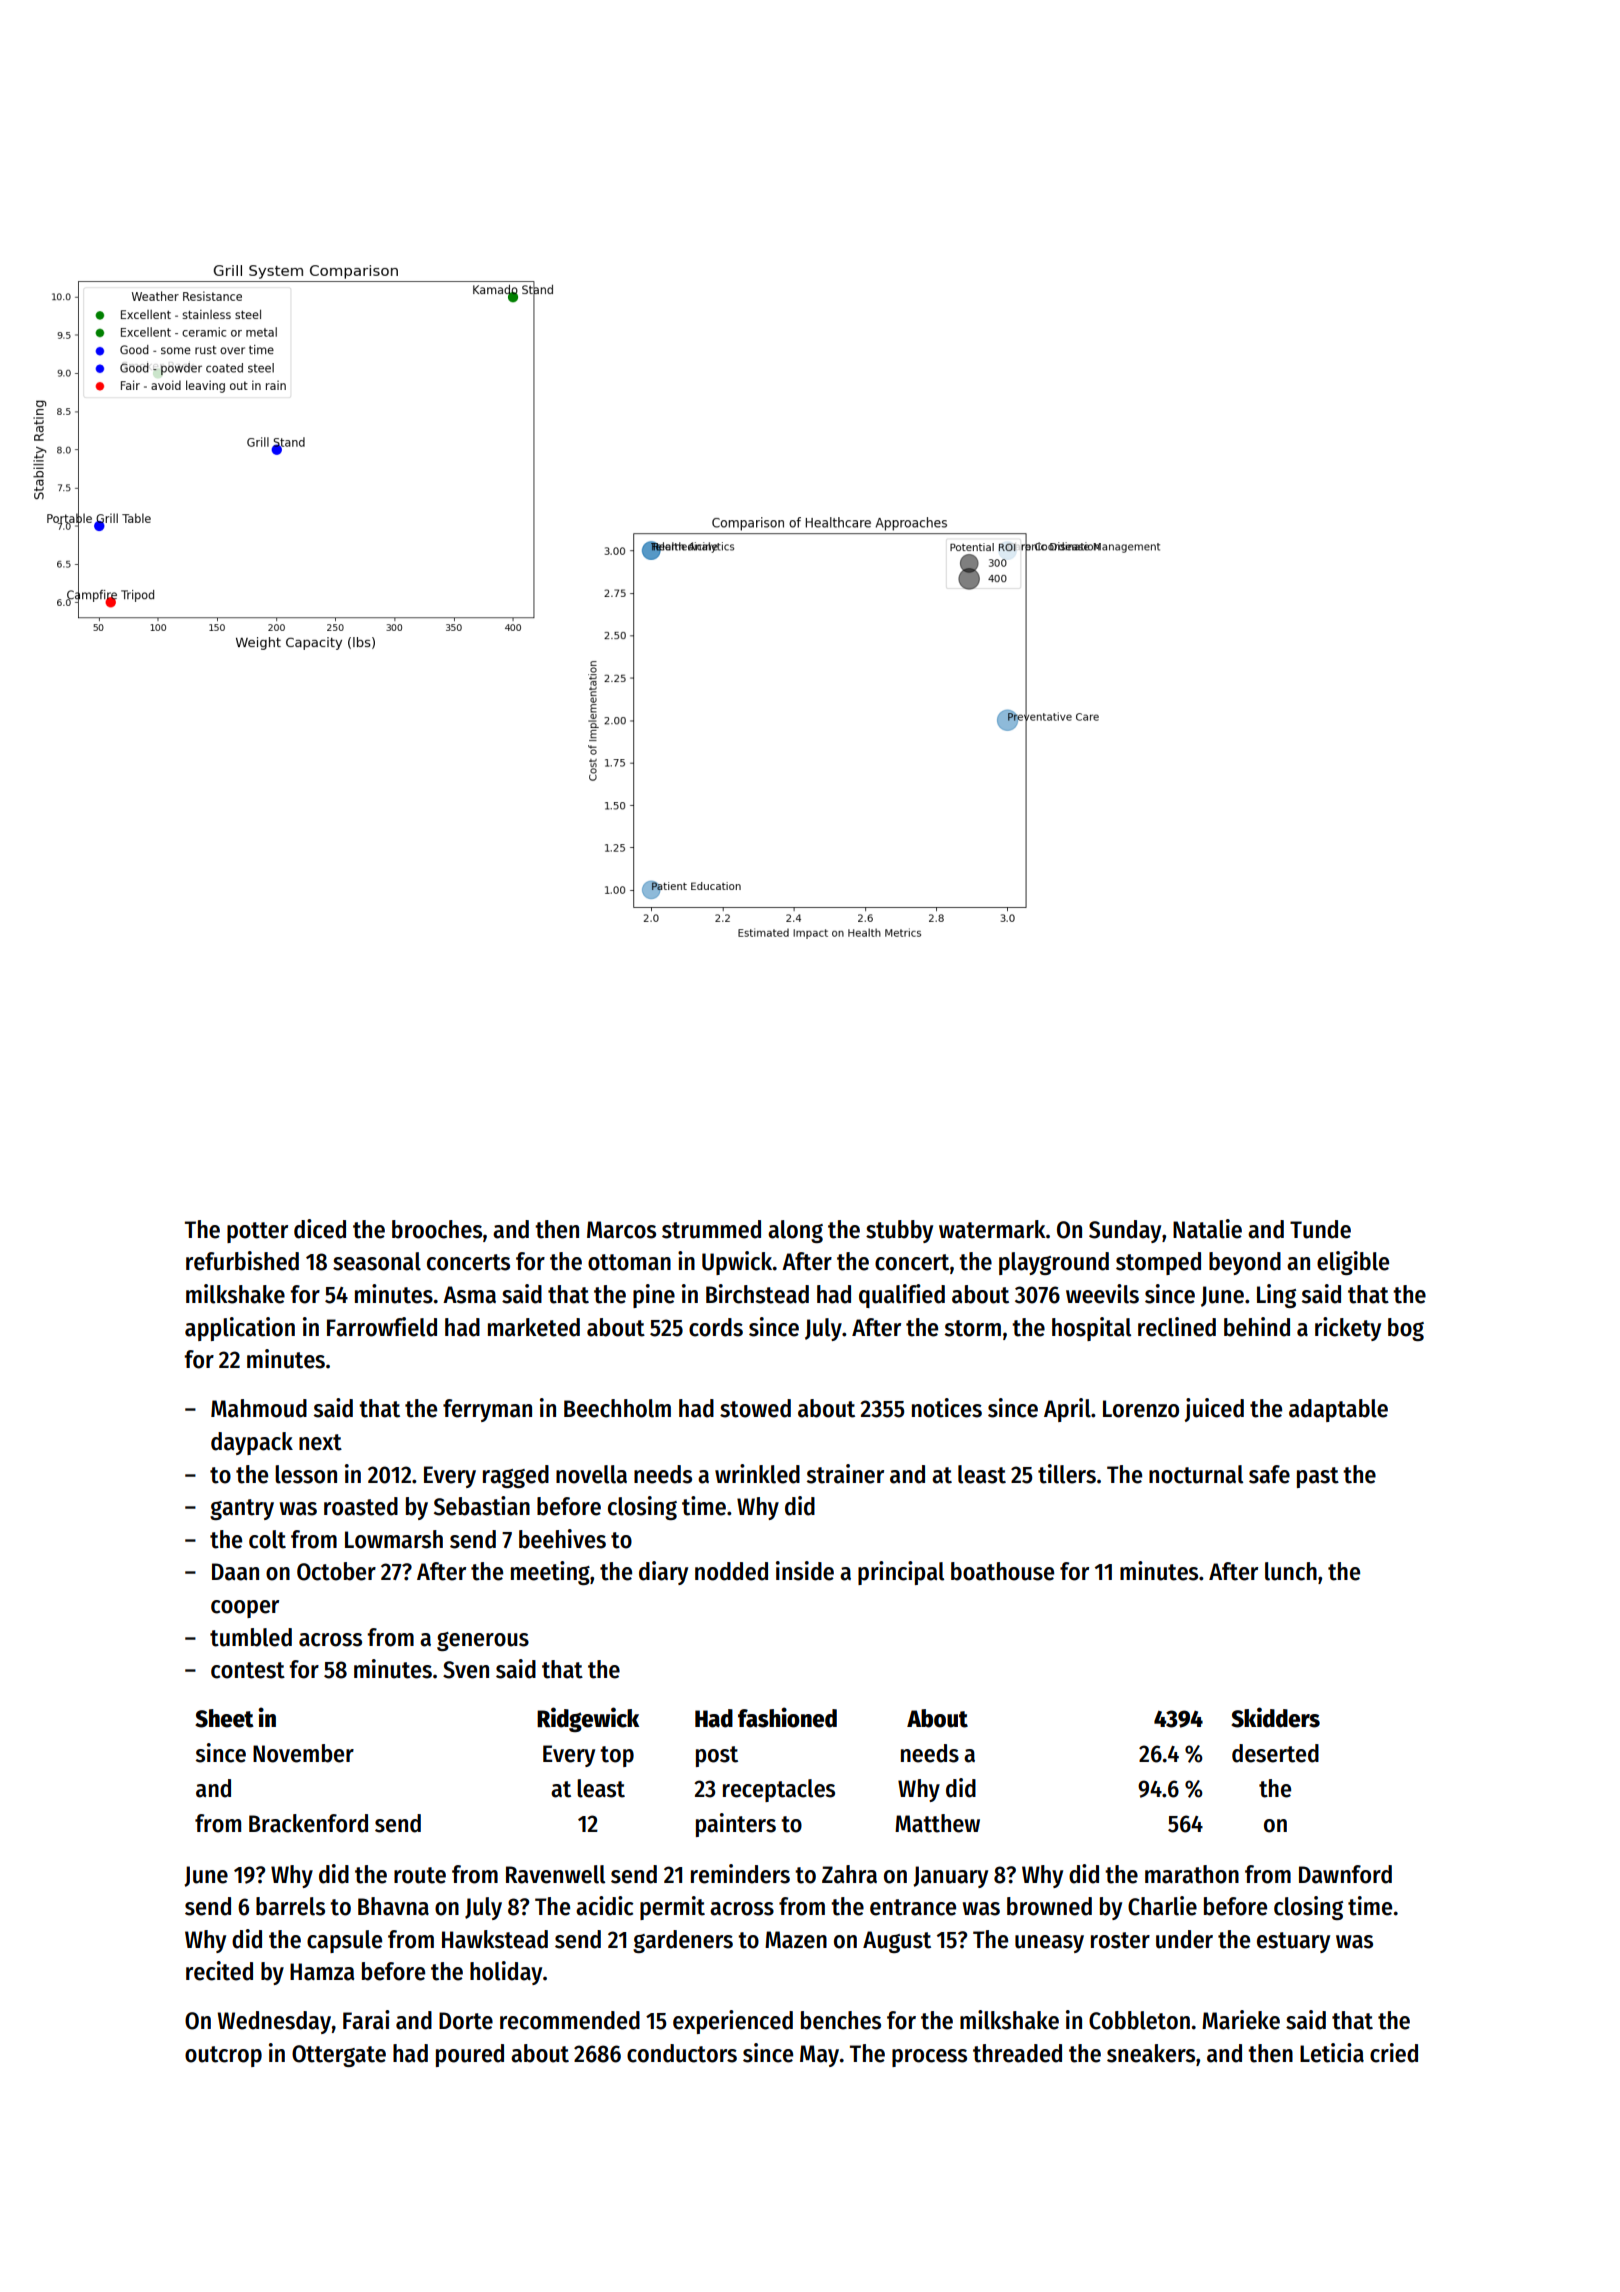 This document has width=1620, height=2292. I want to click on bog, so click(1406, 1329).
